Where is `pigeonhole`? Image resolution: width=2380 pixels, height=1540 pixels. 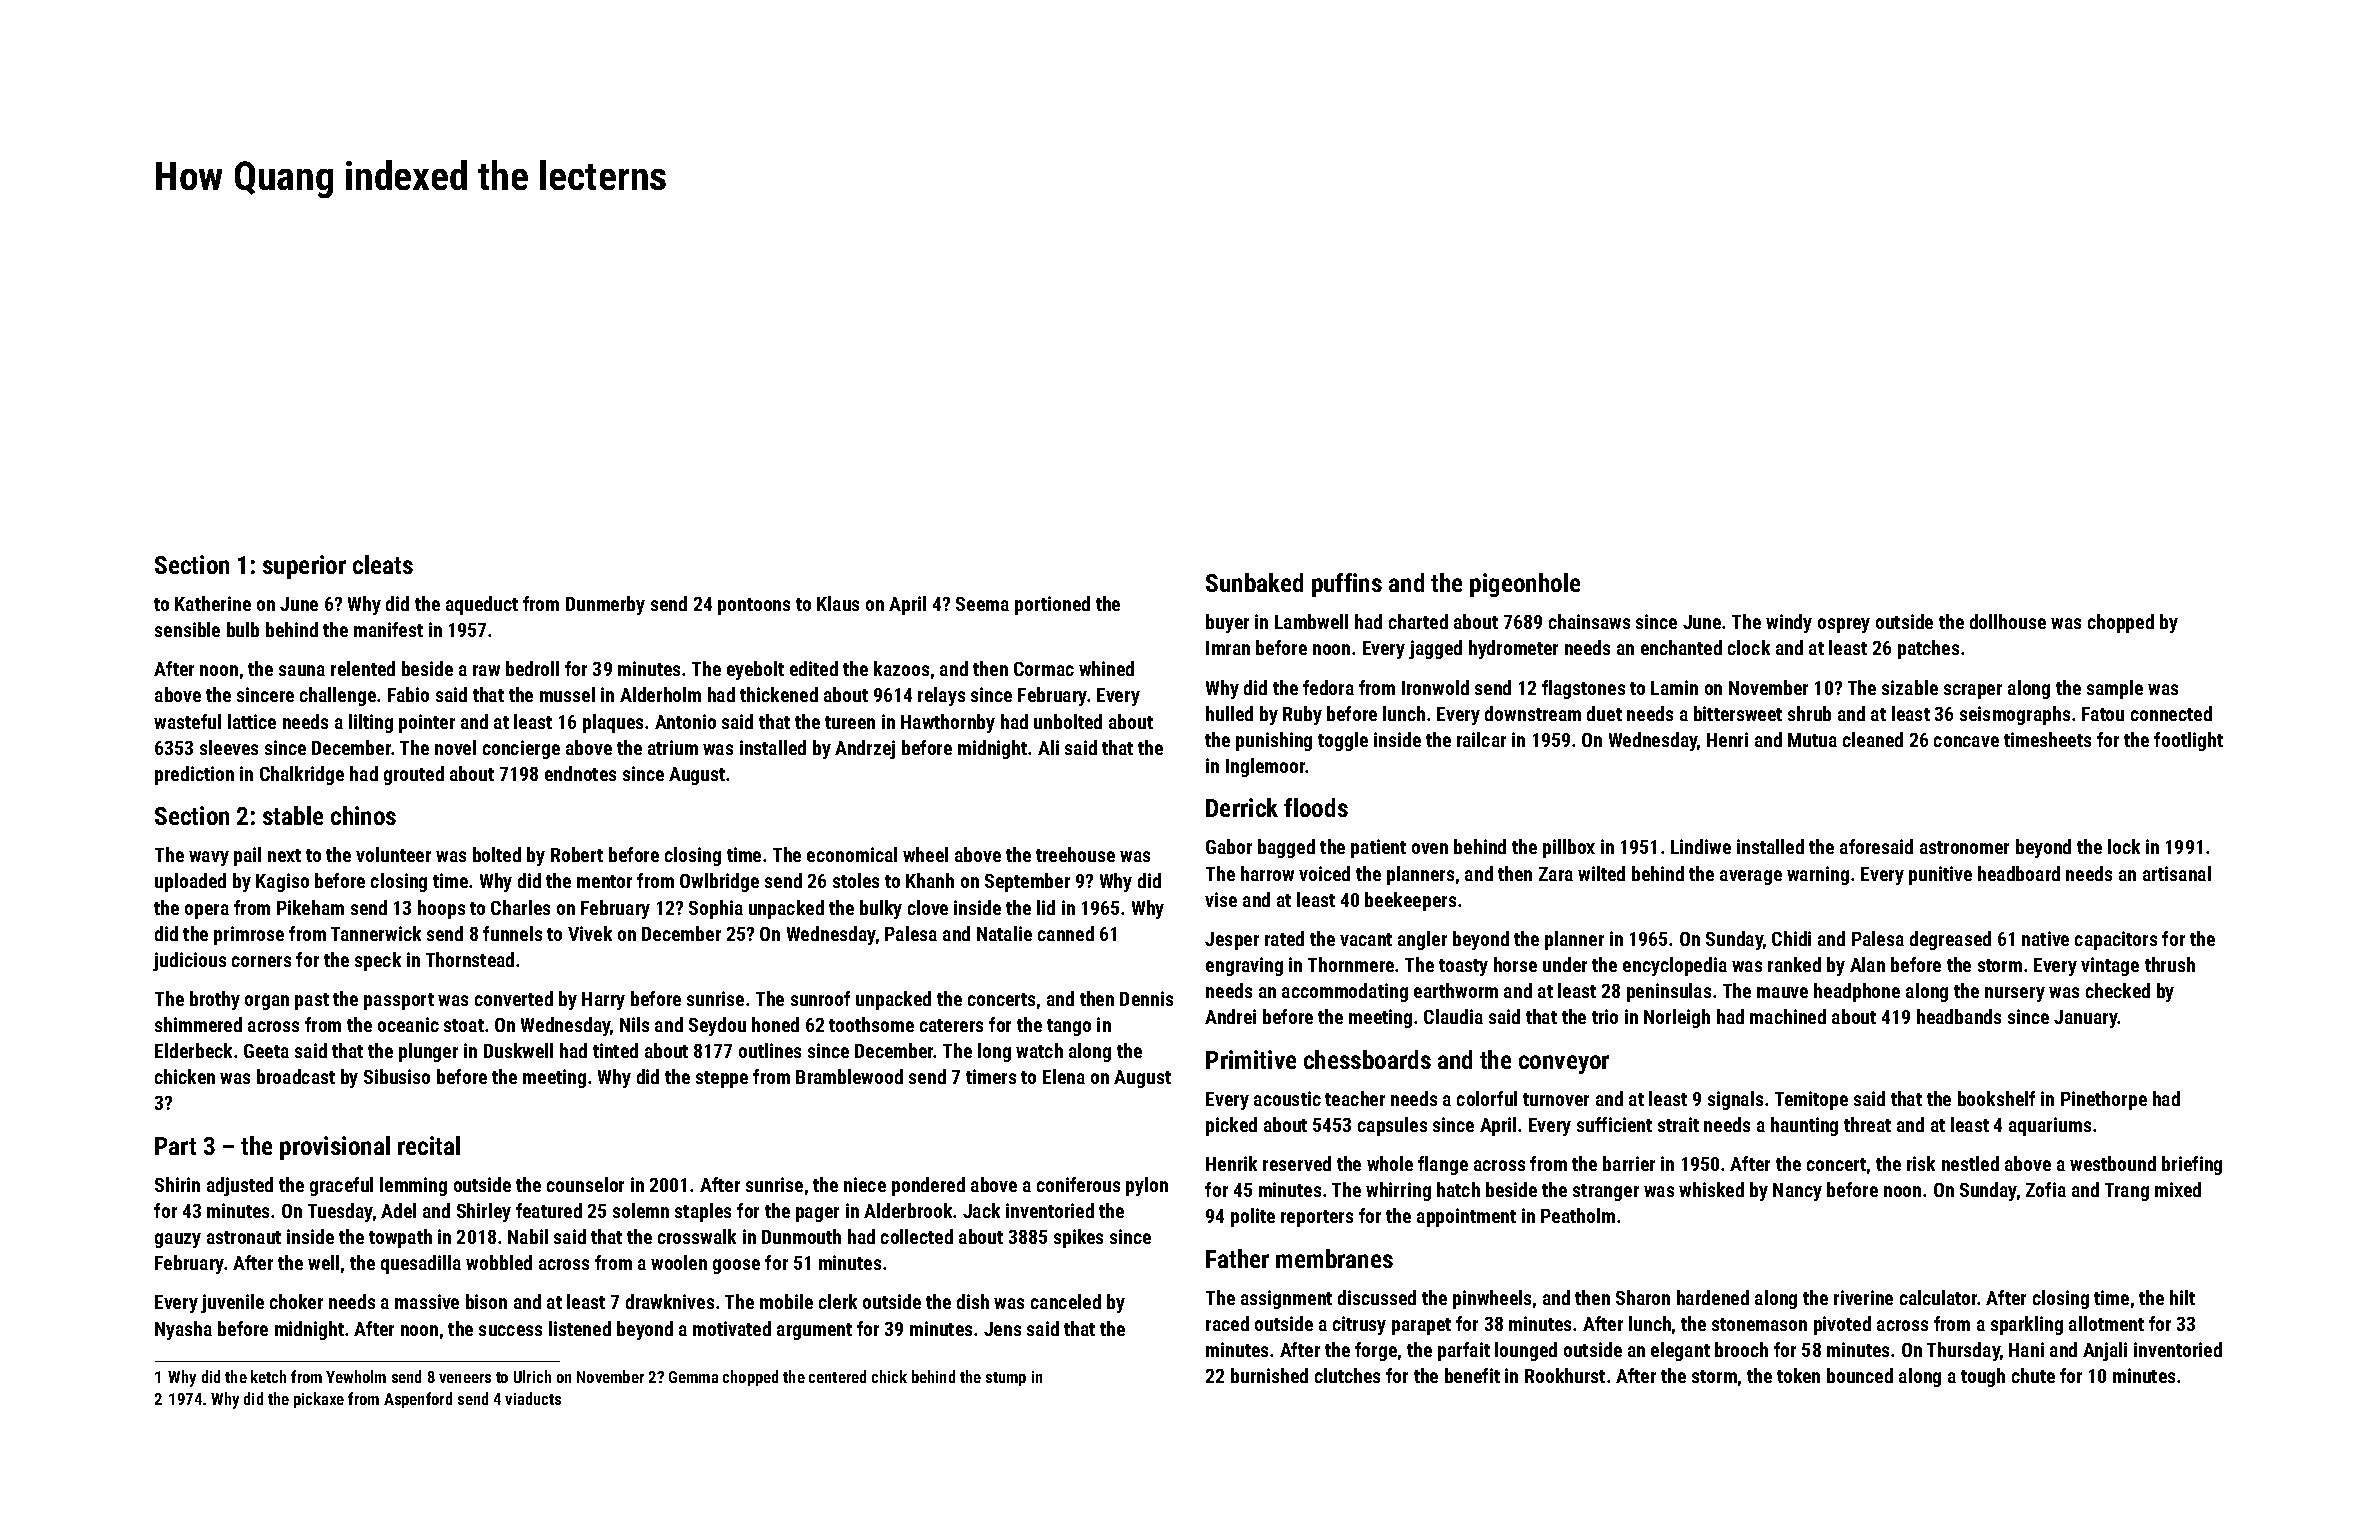 pigeonhole is located at coordinates (1525, 585).
